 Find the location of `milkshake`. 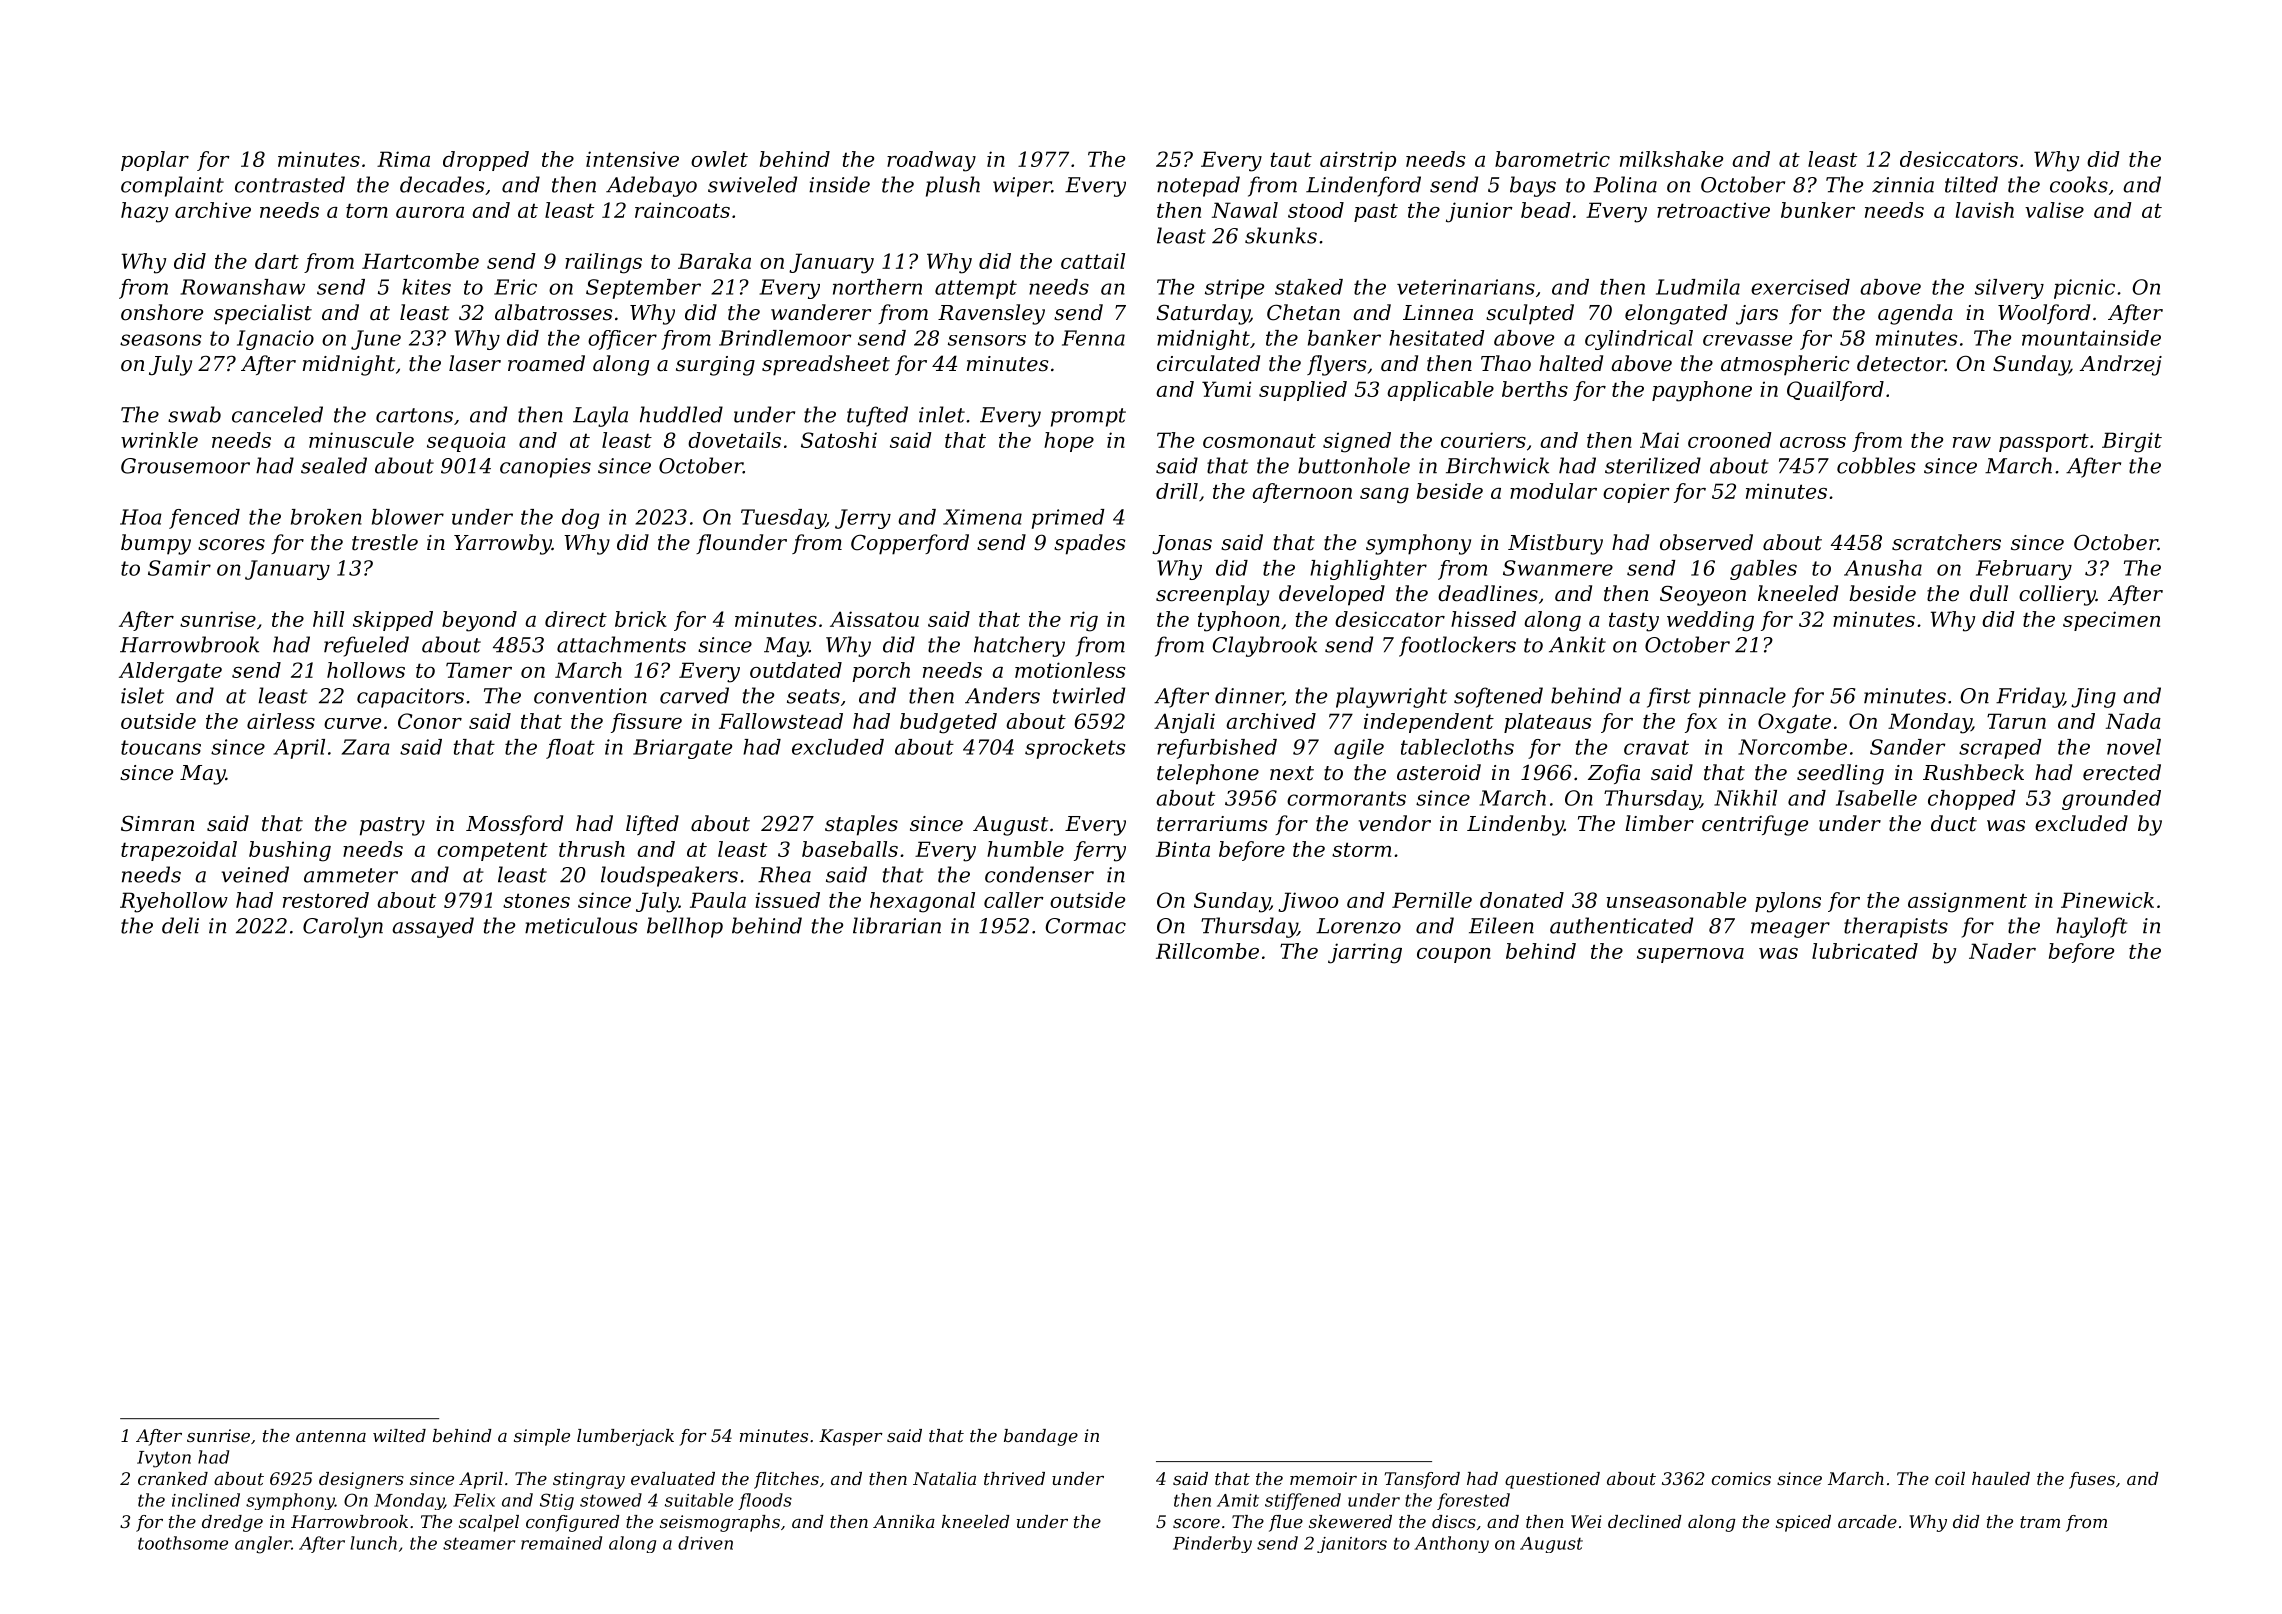

milkshake is located at coordinates (1671, 159).
